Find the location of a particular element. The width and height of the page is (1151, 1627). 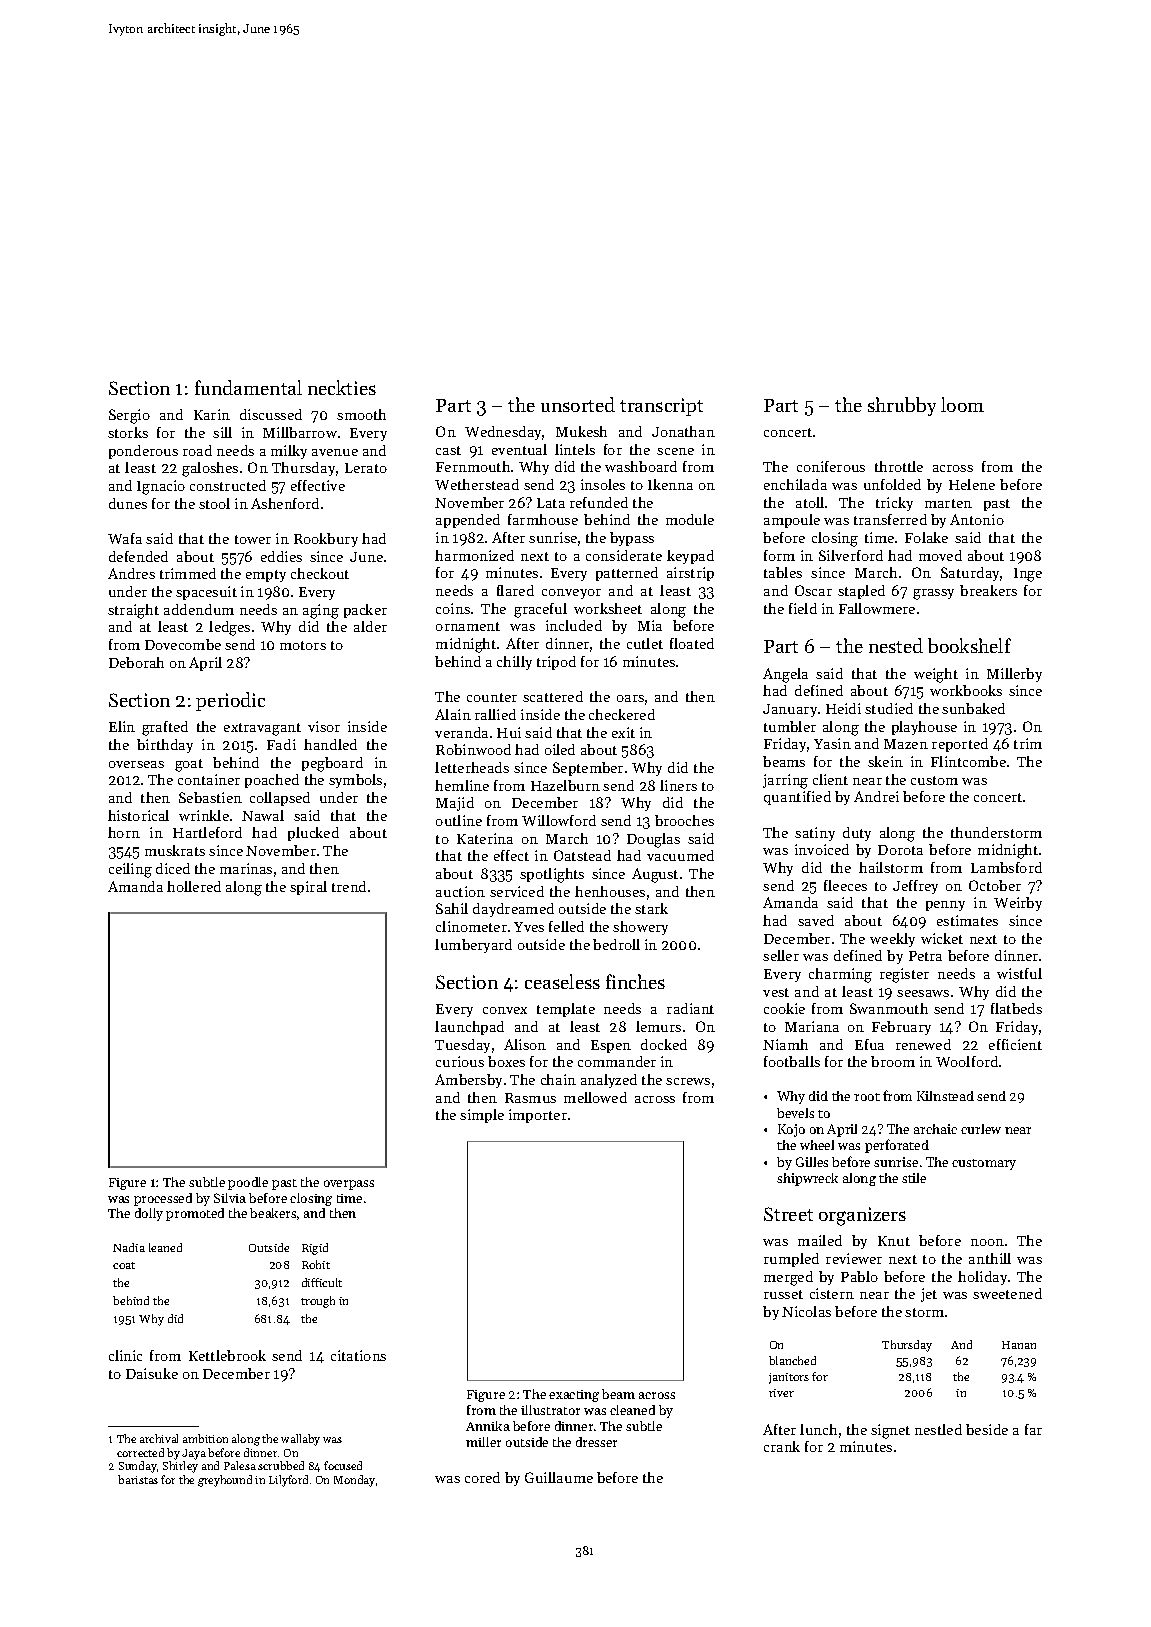

collapsed is located at coordinates (280, 799).
